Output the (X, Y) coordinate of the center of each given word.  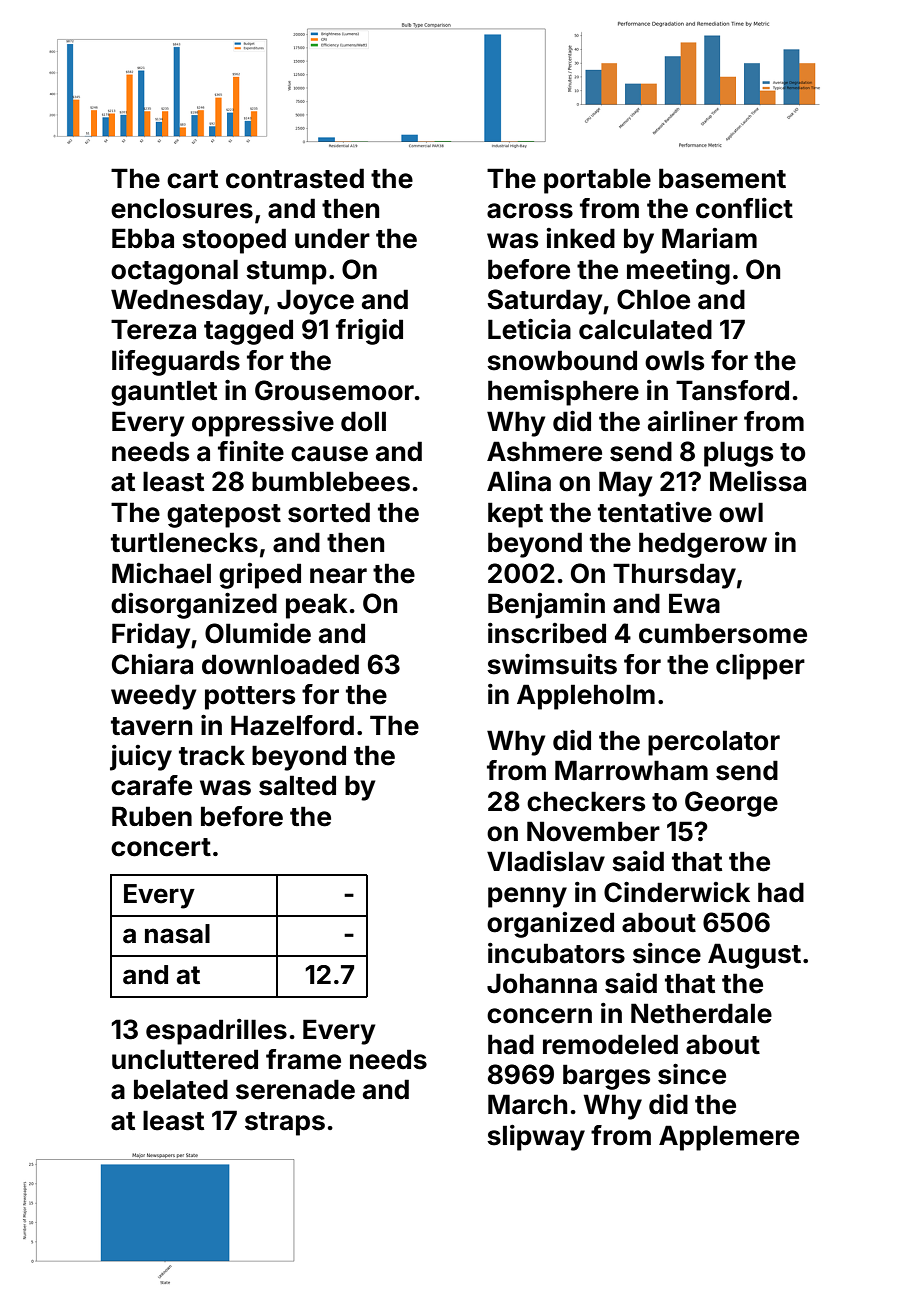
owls (674, 360)
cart (192, 179)
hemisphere (563, 393)
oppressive (263, 424)
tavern (151, 726)
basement (722, 178)
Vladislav (546, 861)
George (731, 804)
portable (597, 181)
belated (181, 1089)
